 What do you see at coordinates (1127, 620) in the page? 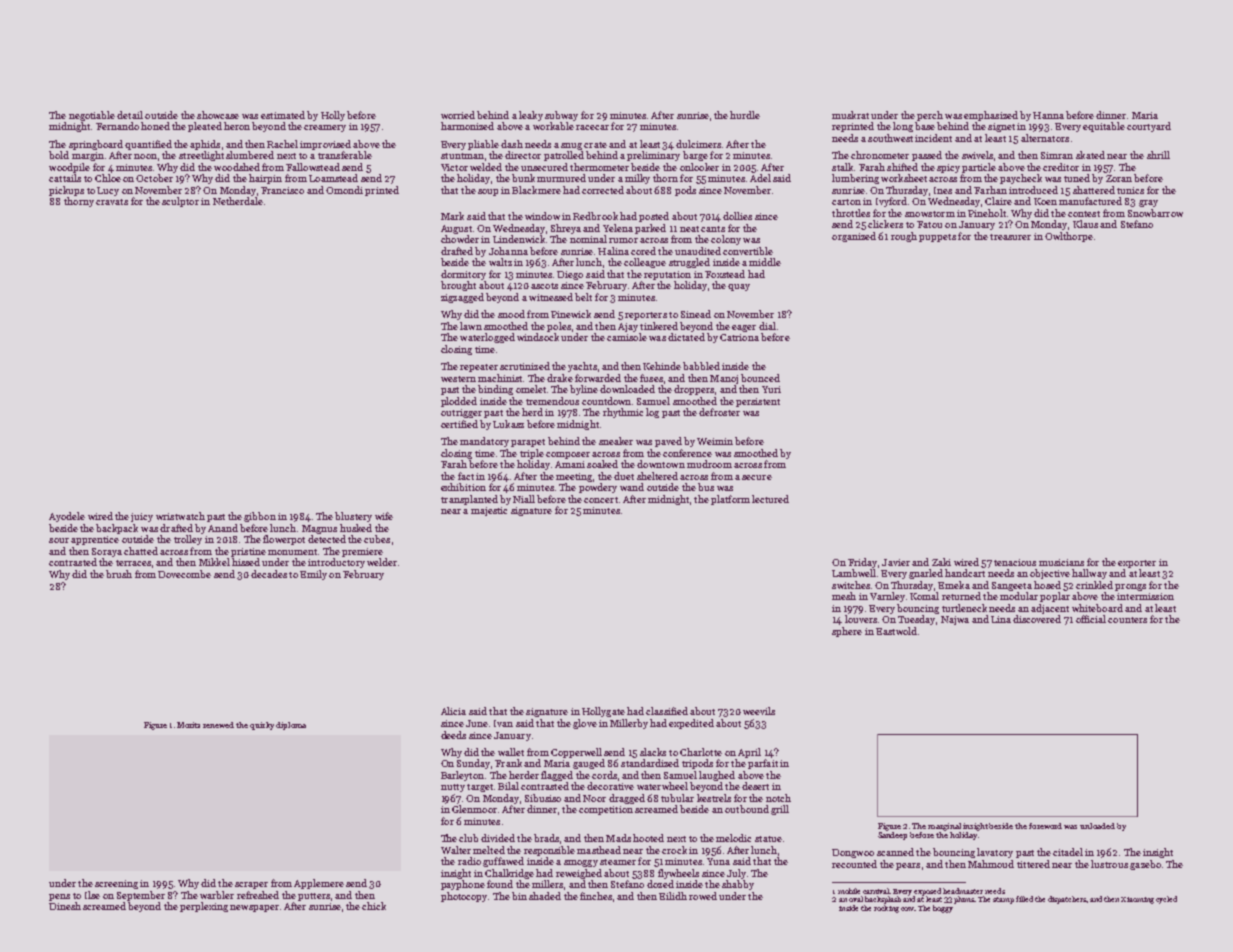
I see `counters` at bounding box center [1127, 620].
